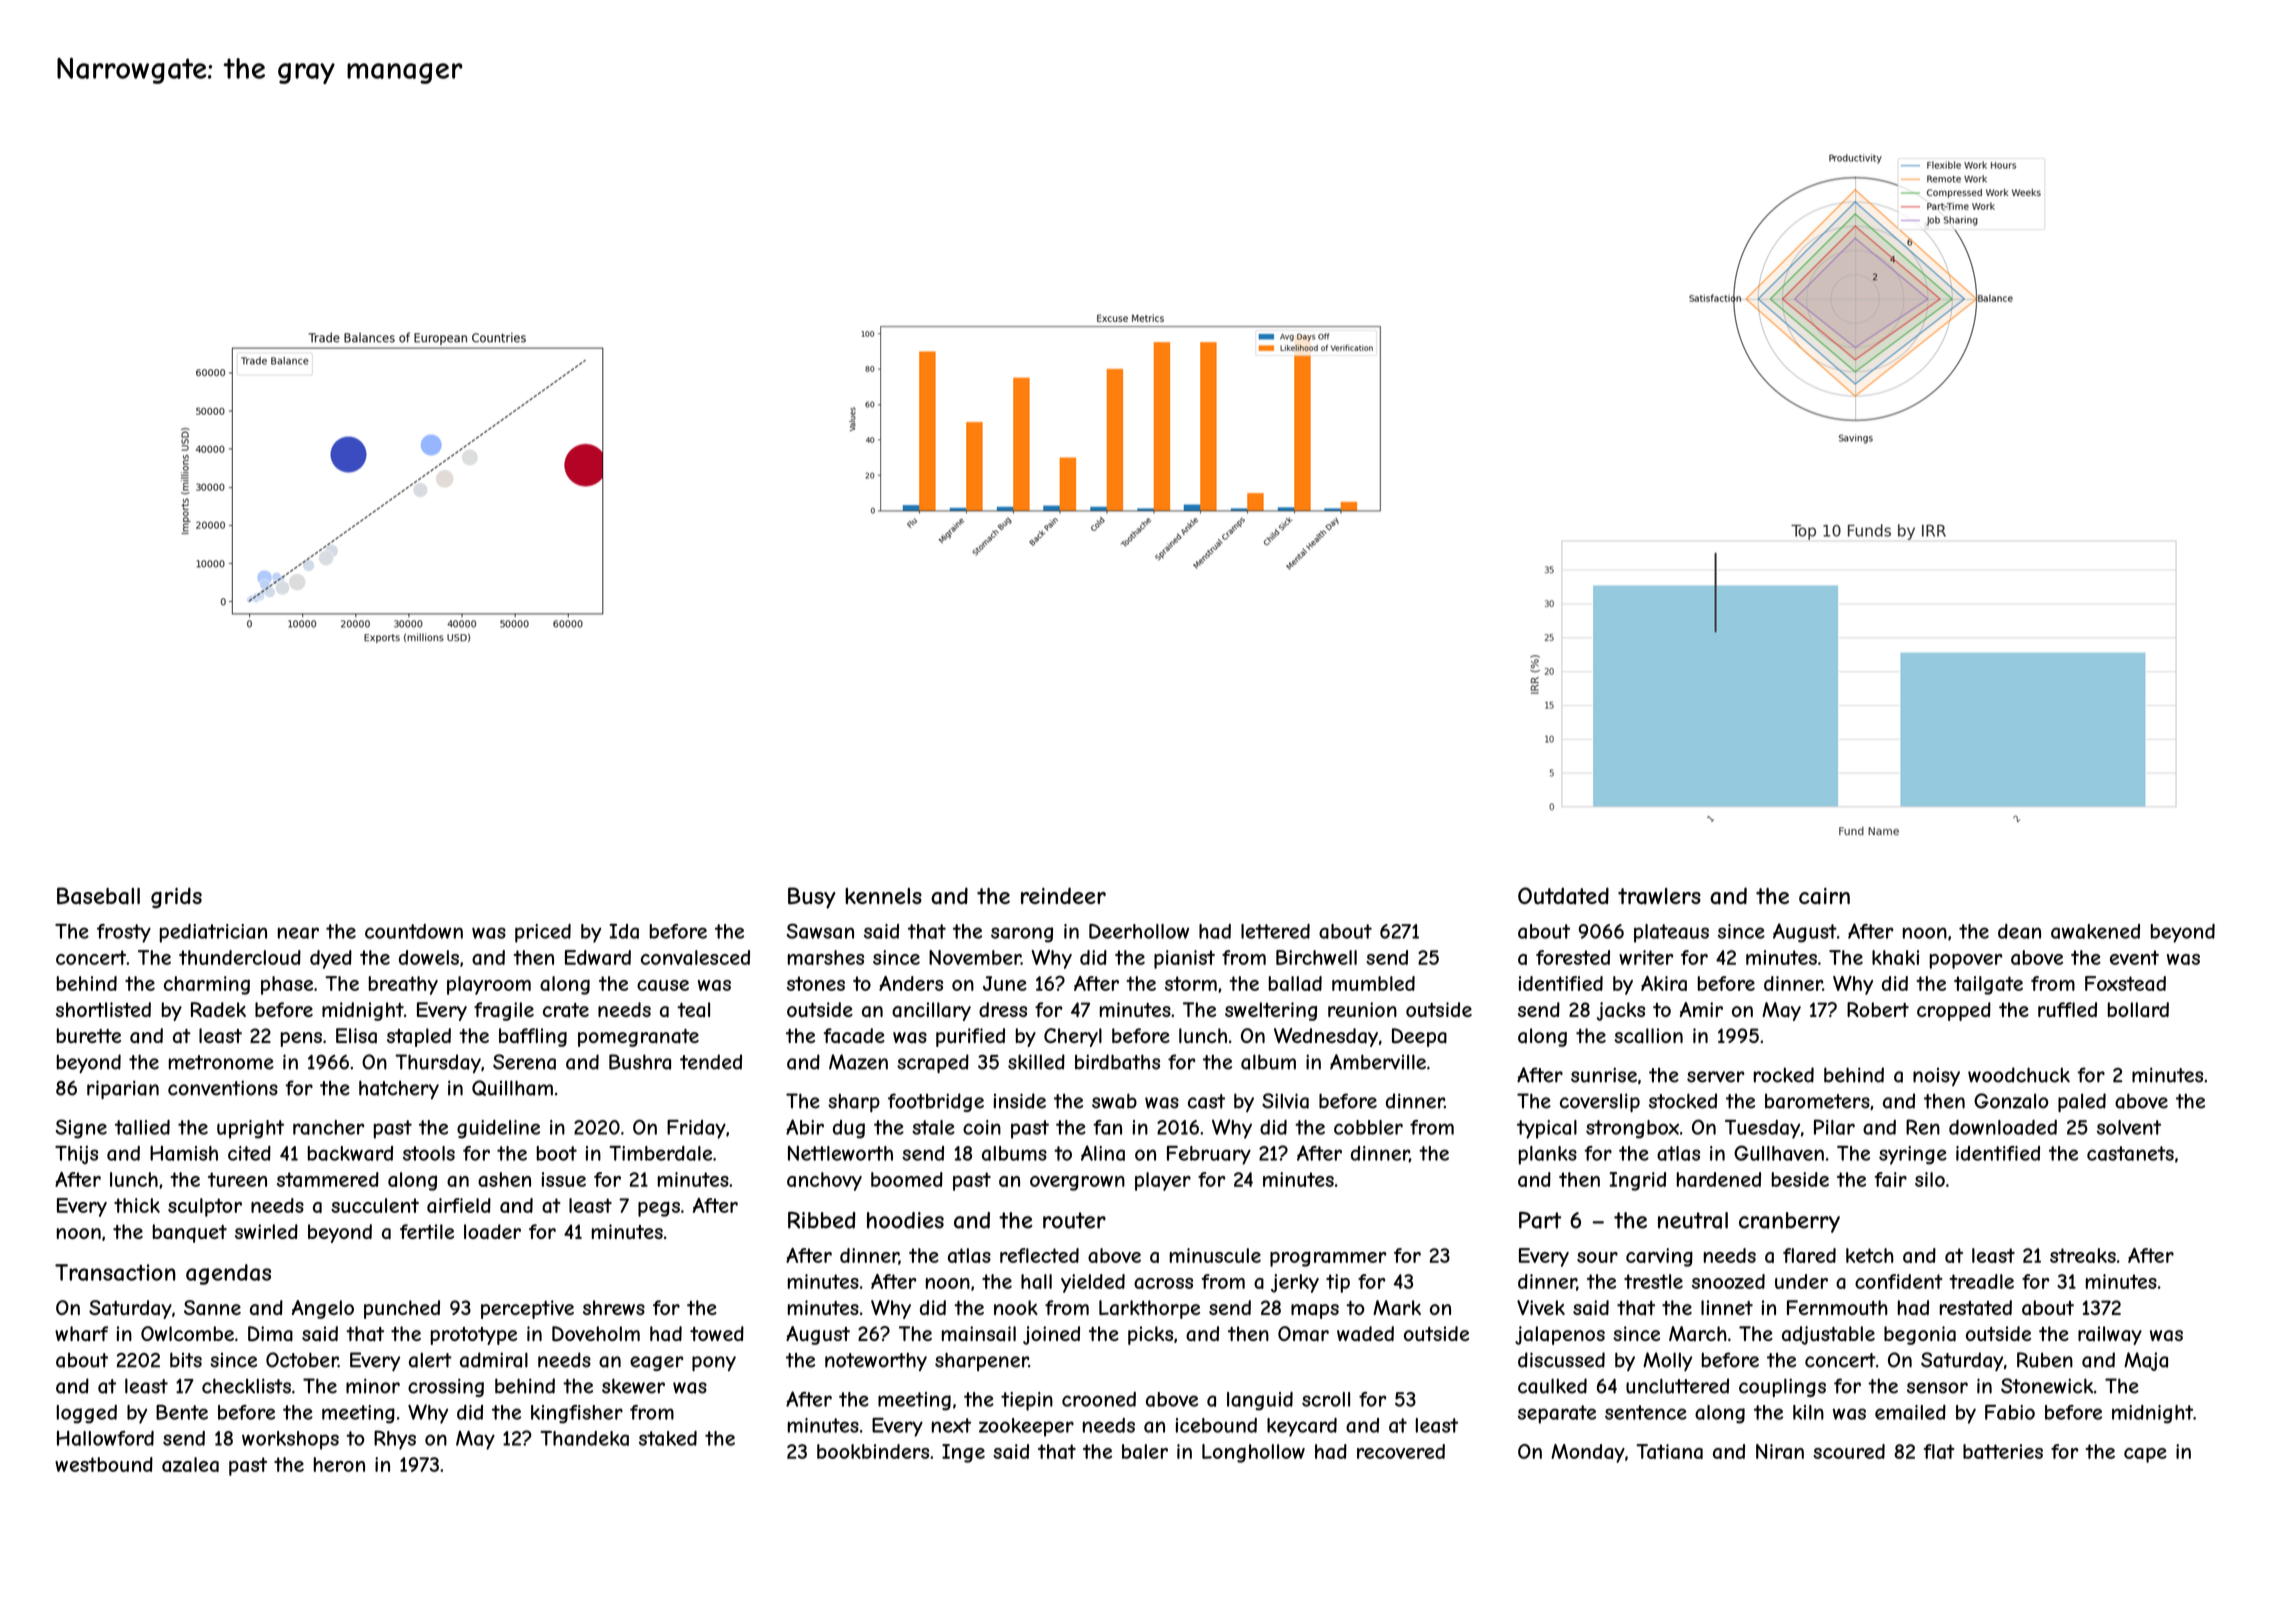 The image size is (2272, 1607). I want to click on Amir, so click(1701, 1009).
